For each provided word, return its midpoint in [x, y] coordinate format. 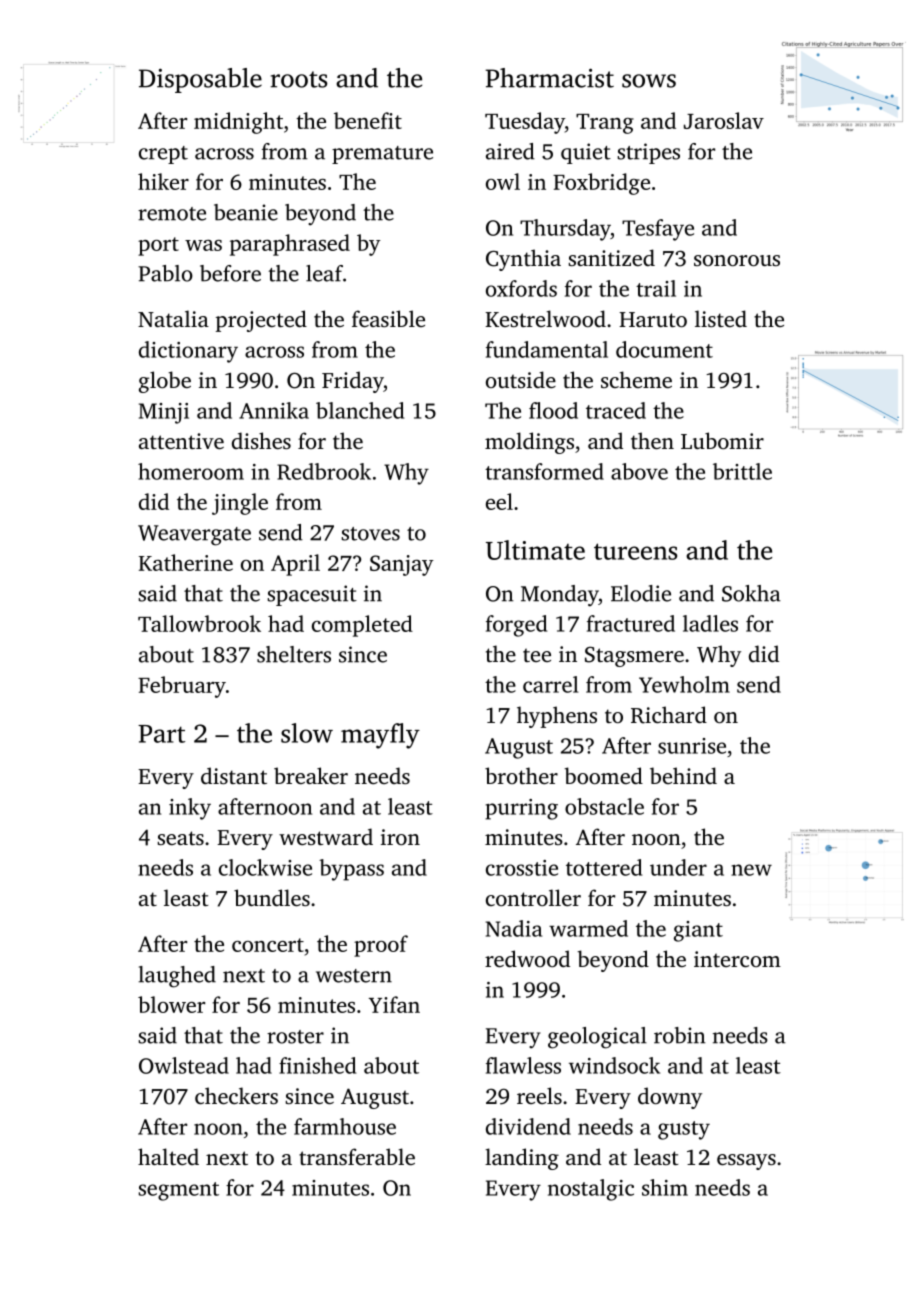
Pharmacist [549, 78]
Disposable [200, 80]
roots [298, 79]
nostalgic [591, 1190]
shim [665, 1187]
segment [179, 1191]
